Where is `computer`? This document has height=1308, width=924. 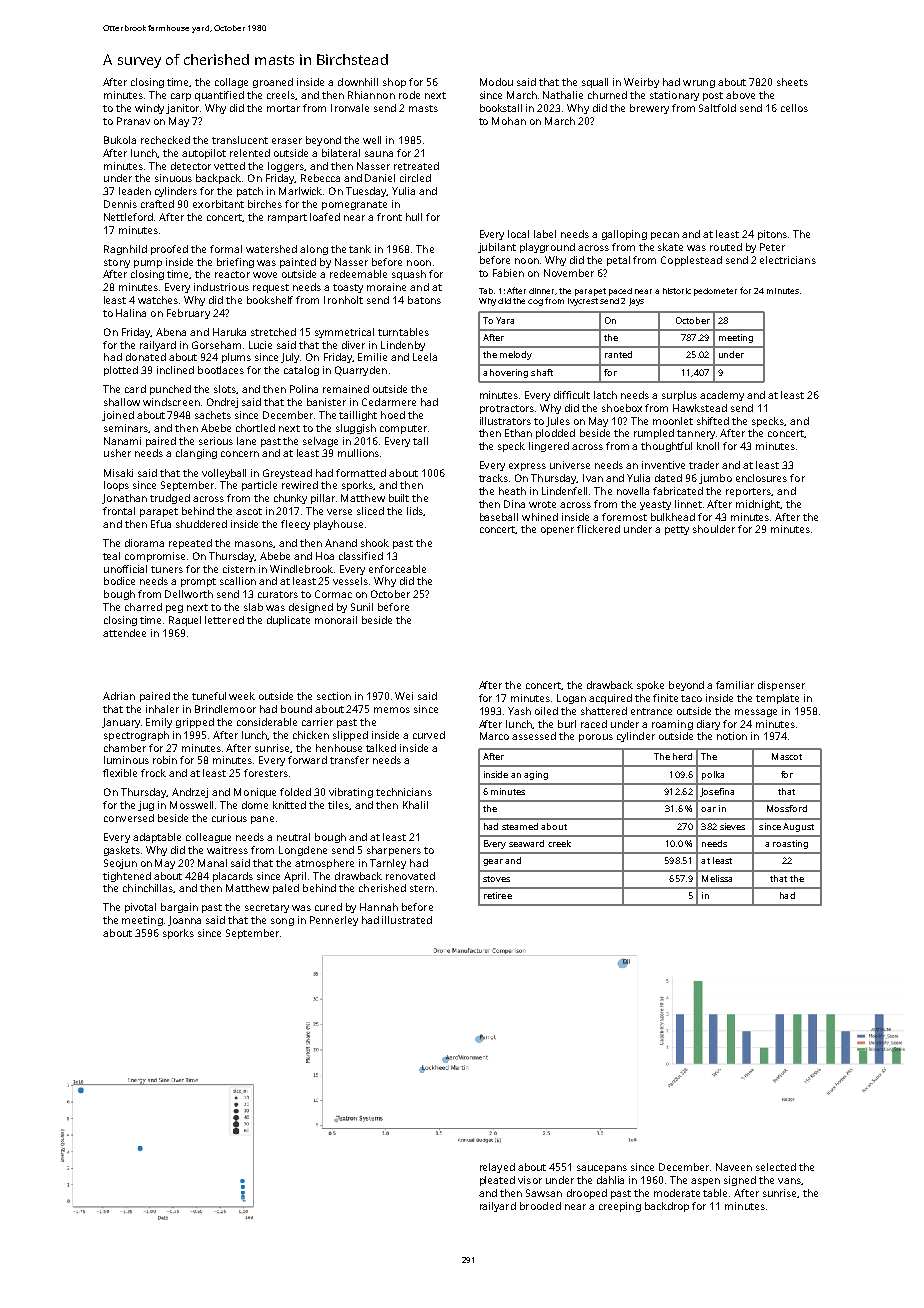
computer is located at coordinates (403, 429).
